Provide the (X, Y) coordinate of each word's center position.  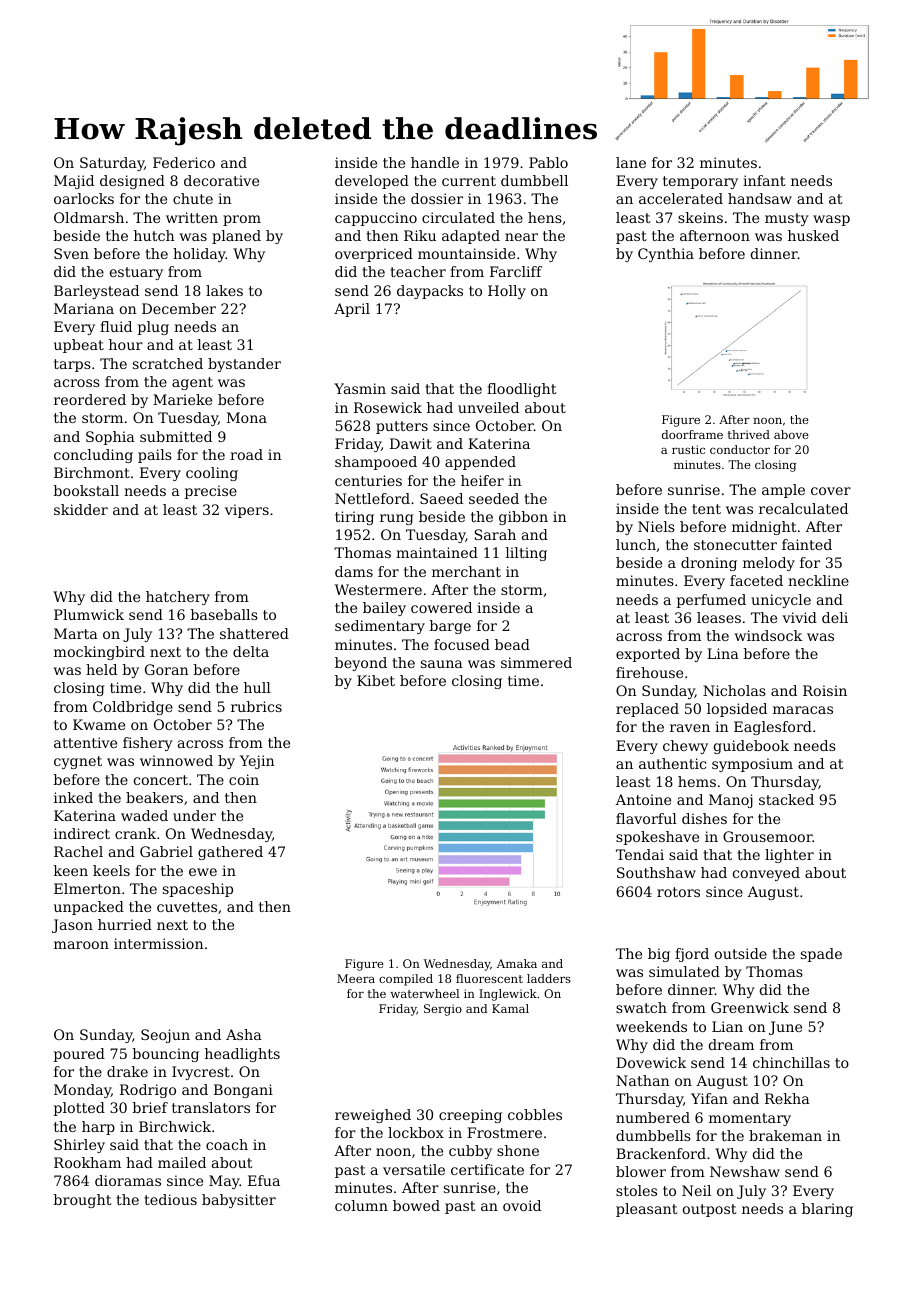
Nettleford (372, 498)
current (469, 181)
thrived (749, 434)
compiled (406, 980)
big (659, 955)
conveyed (766, 874)
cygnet (78, 762)
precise (211, 492)
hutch (154, 235)
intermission (159, 943)
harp (98, 1128)
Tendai (640, 854)
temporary (700, 182)
